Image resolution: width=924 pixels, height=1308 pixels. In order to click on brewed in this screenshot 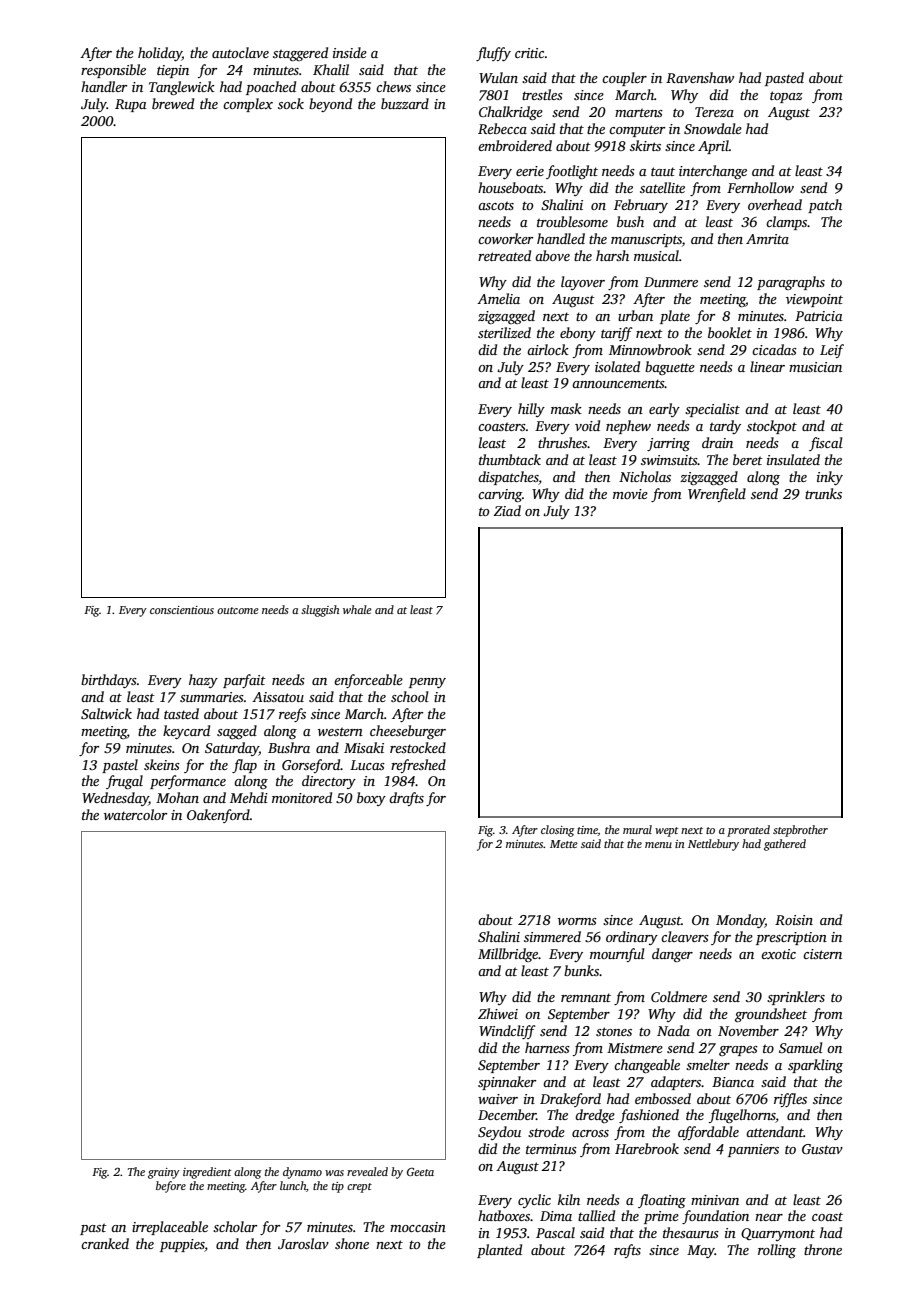, I will do `click(173, 103)`.
